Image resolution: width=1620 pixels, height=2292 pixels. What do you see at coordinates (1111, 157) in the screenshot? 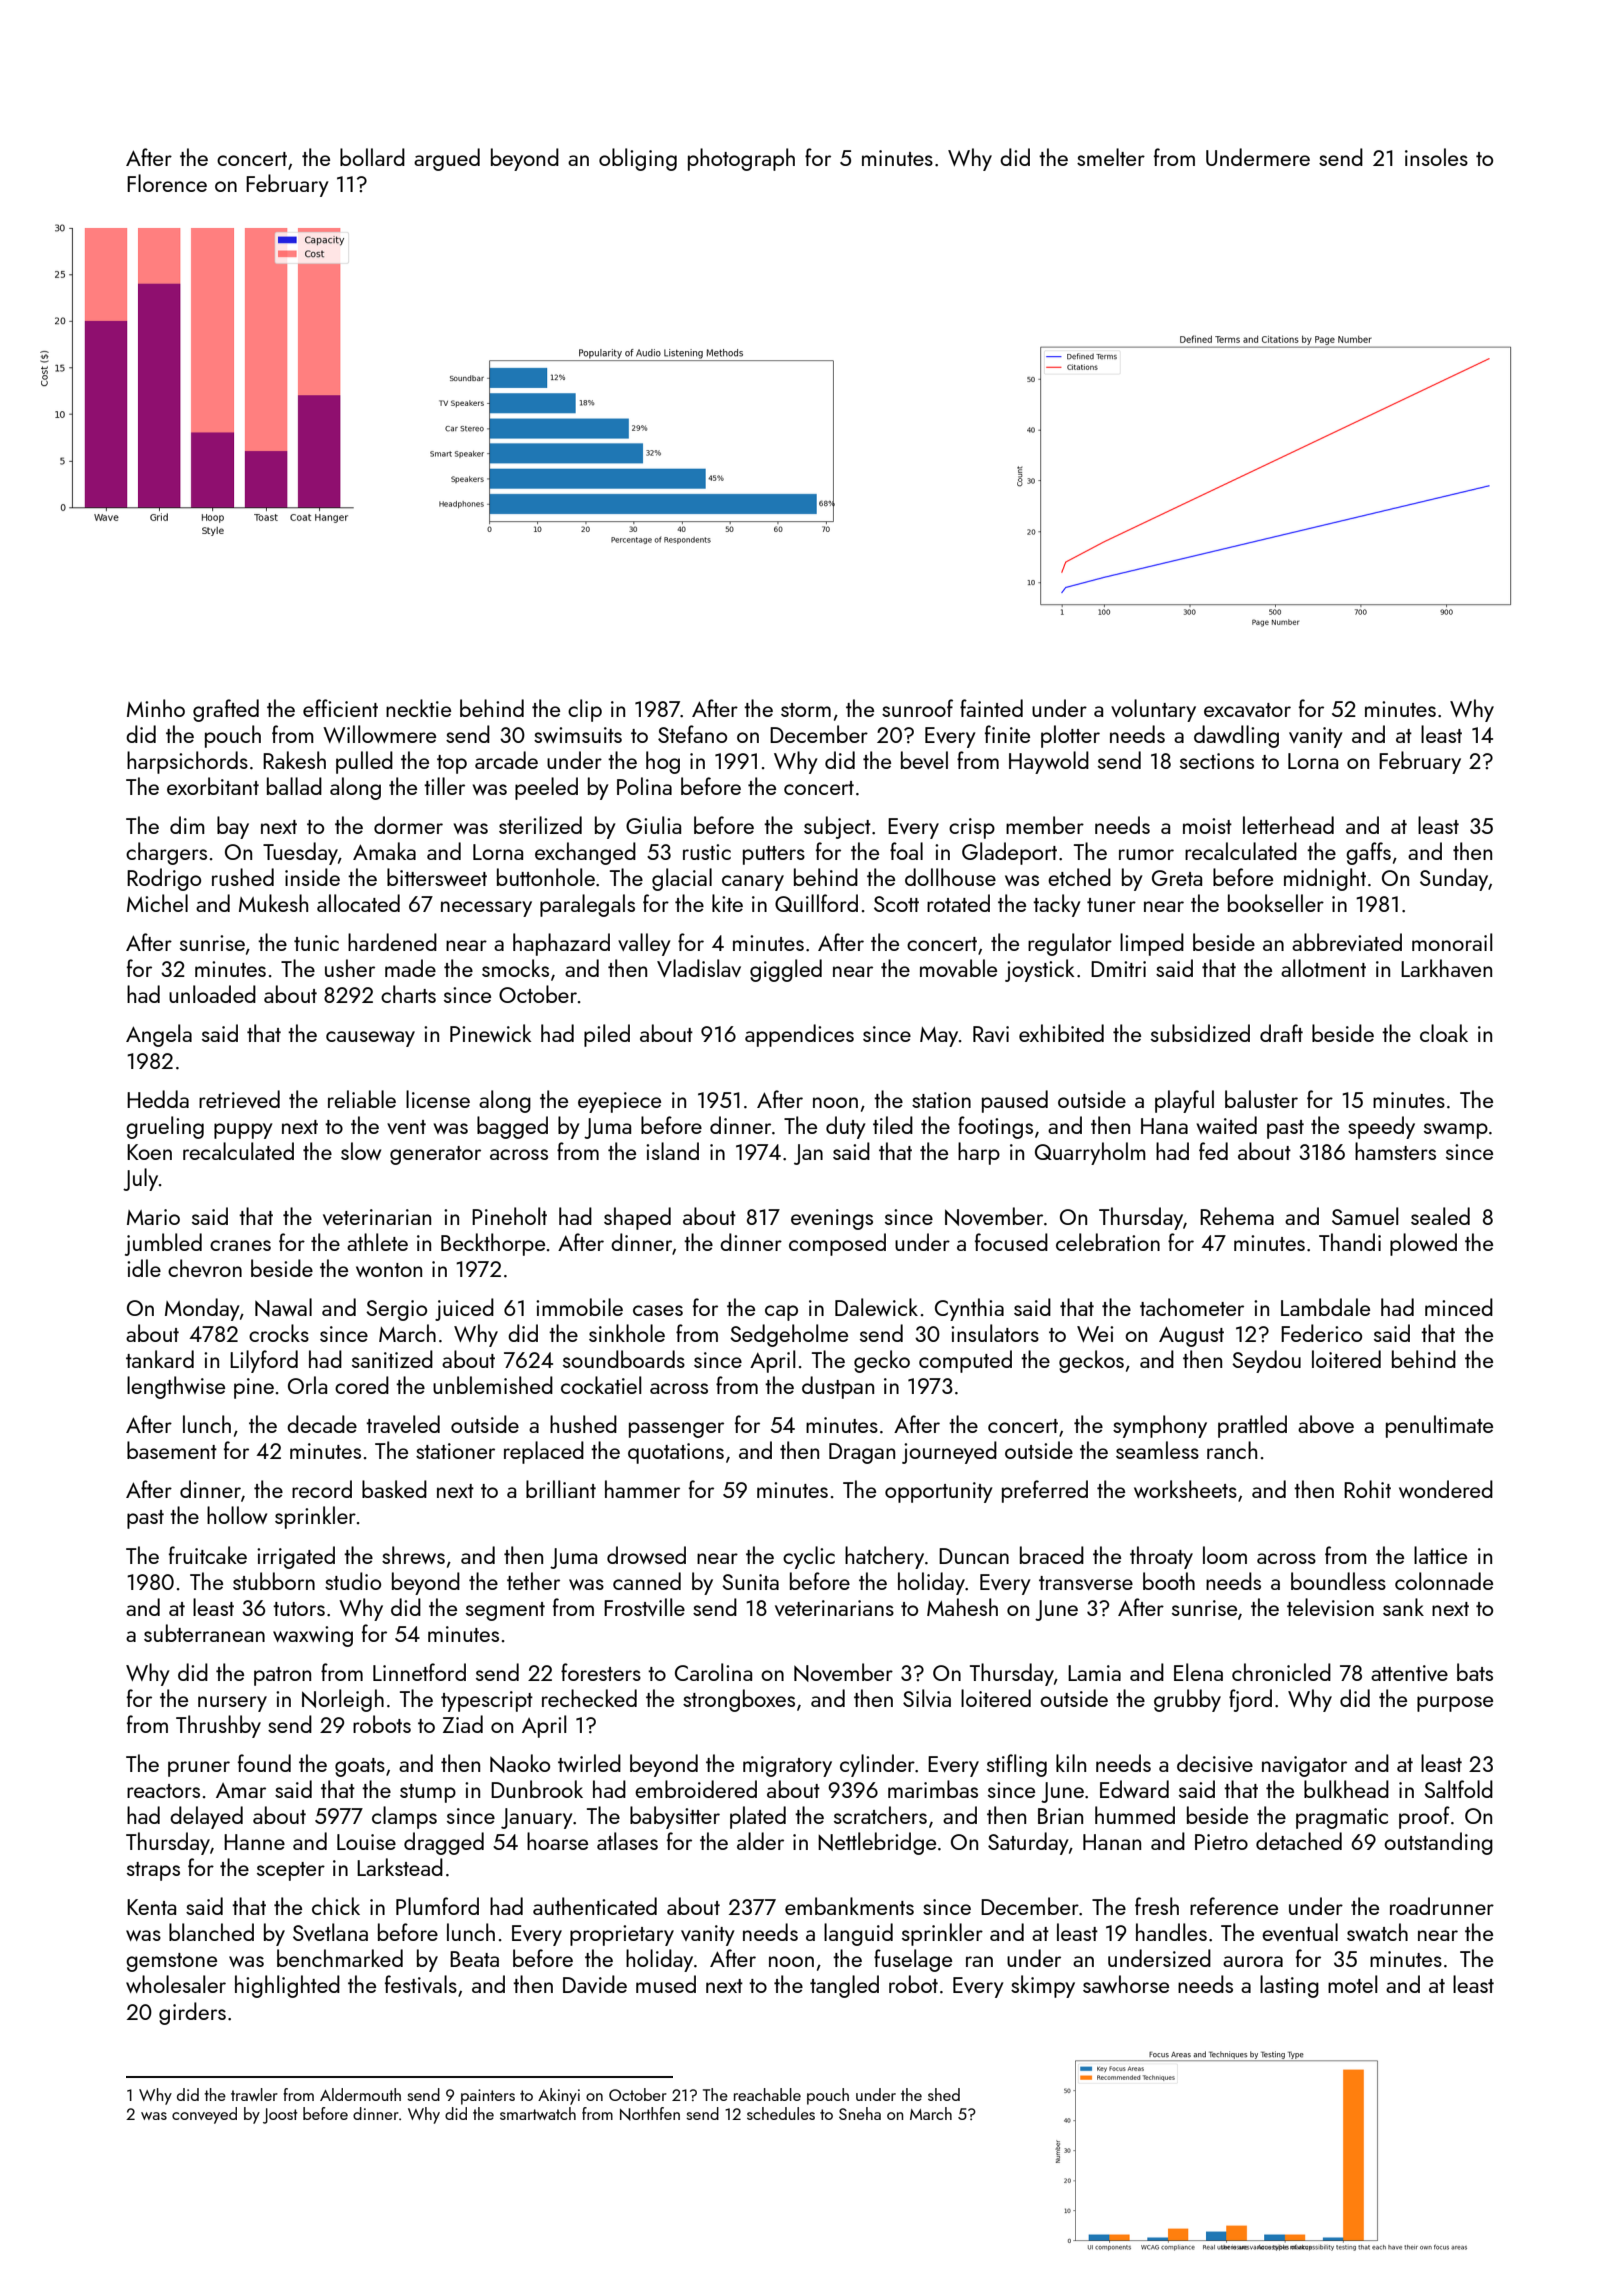
I see `smelter` at bounding box center [1111, 157].
